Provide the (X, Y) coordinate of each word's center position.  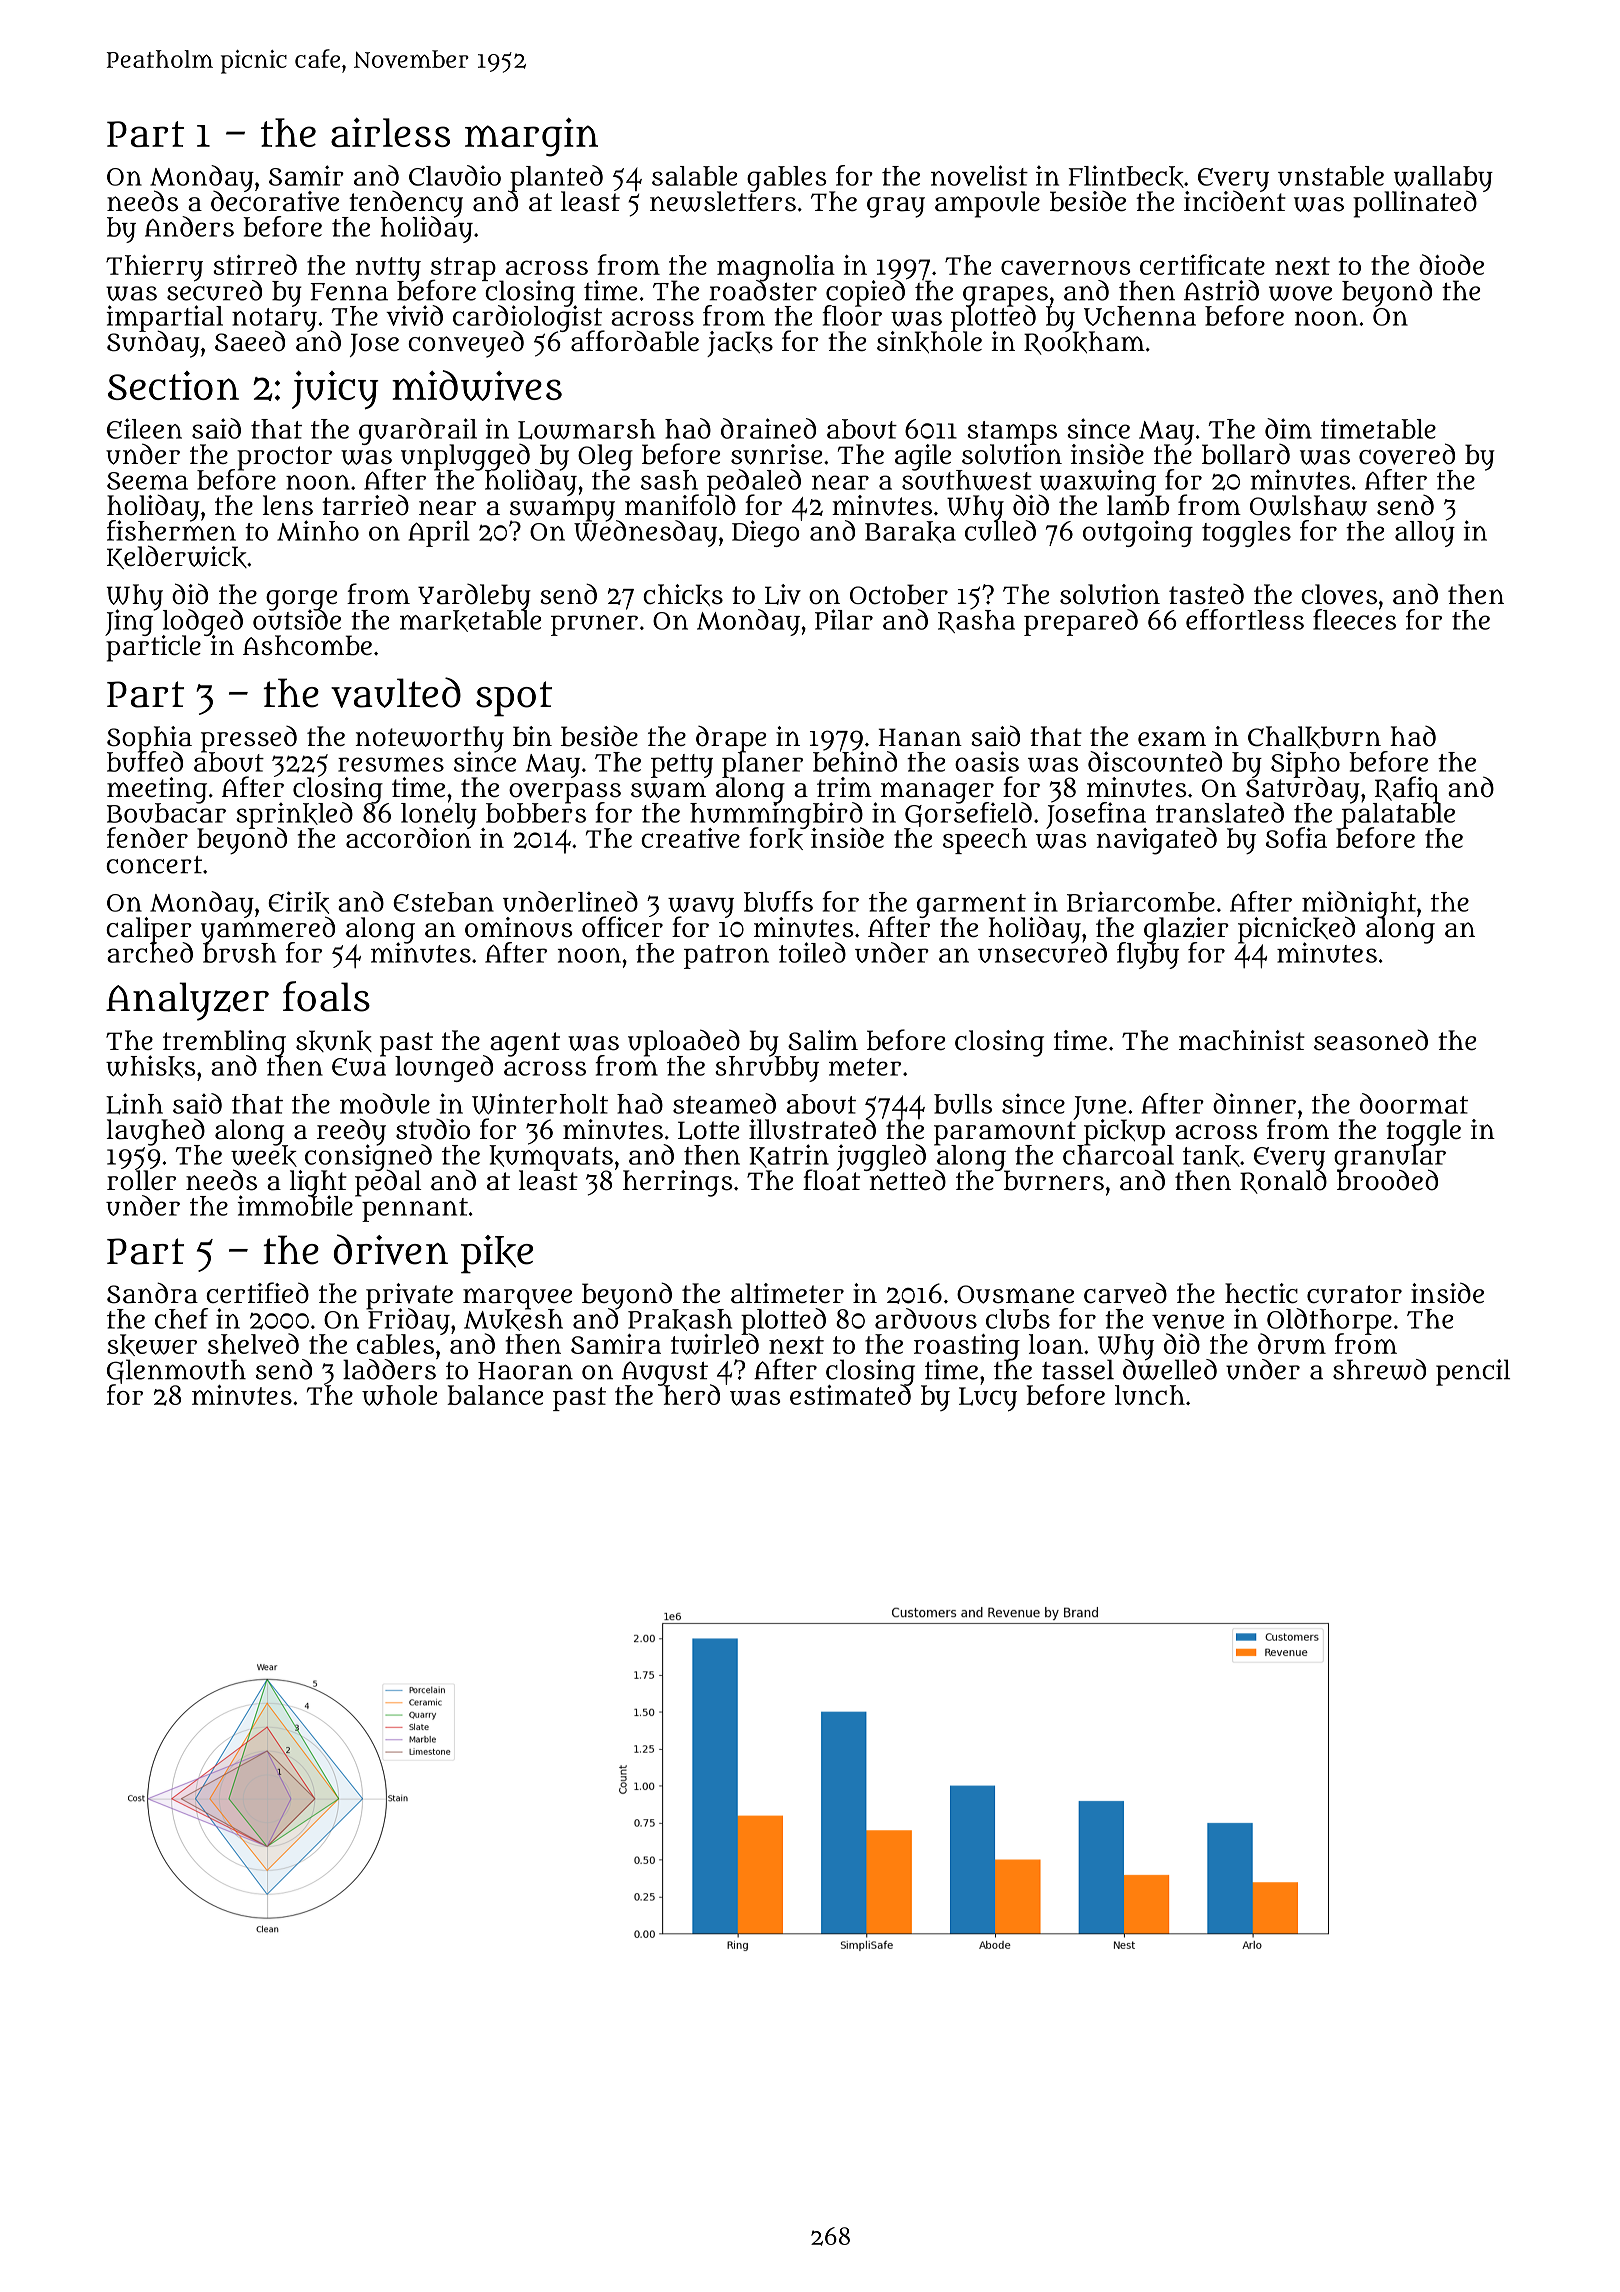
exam (1172, 739)
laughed (156, 1131)
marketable (470, 621)
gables (786, 179)
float (831, 1180)
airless (390, 132)
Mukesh (513, 1320)
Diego (766, 534)
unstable (1331, 176)
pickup (1124, 1132)
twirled (715, 1344)
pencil (1473, 1372)
